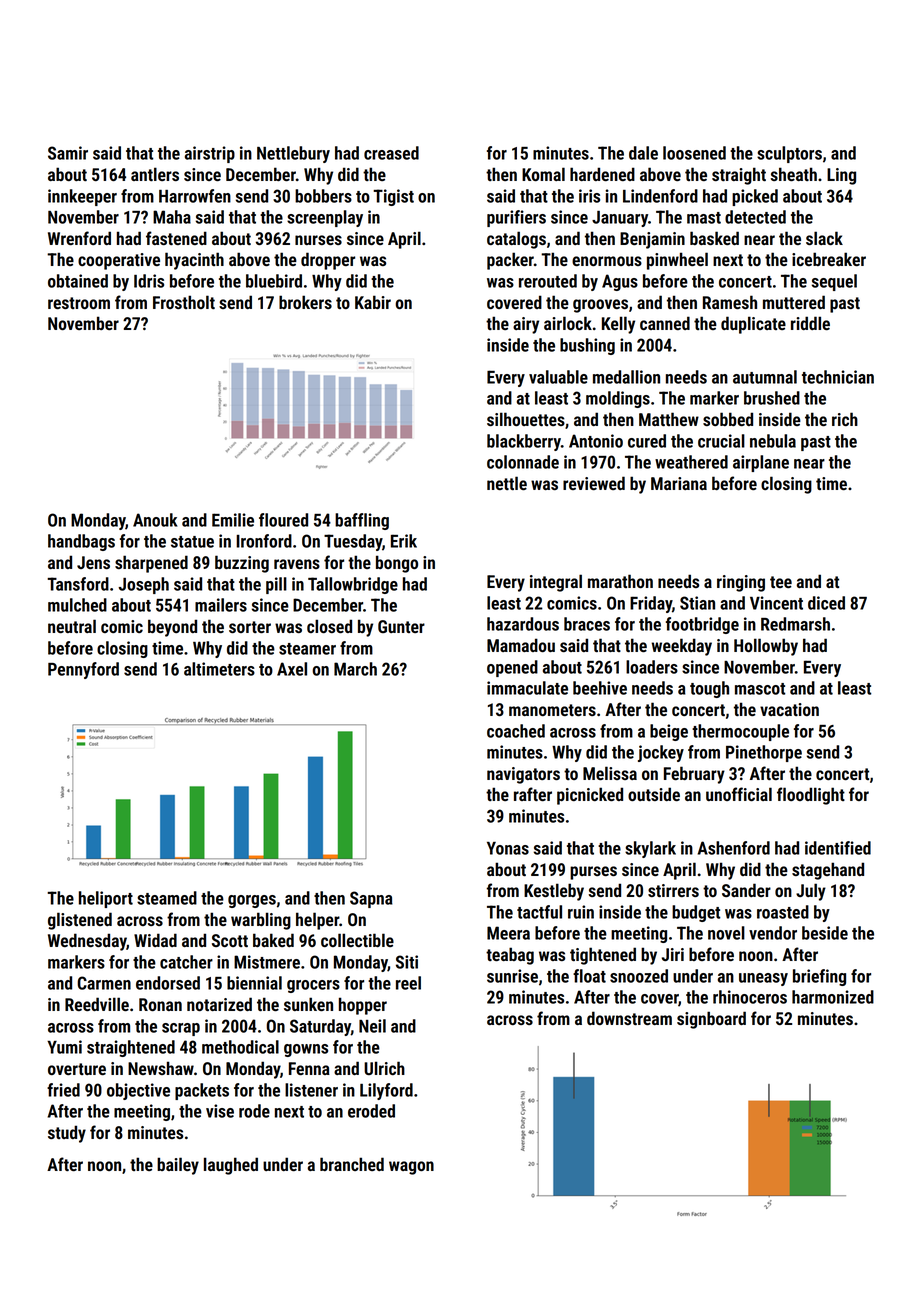  Describe the element at coordinates (371, 899) in the document. I see `Sapna` at that location.
